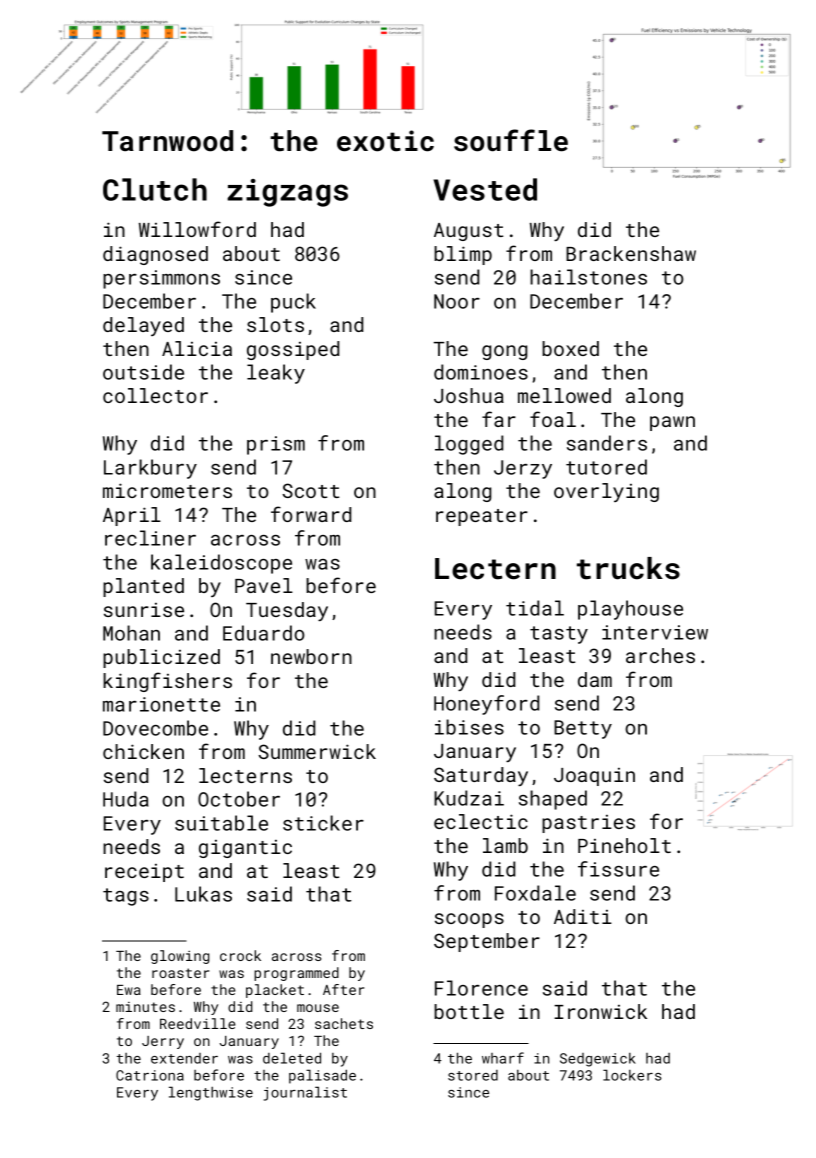 The image size is (816, 1158). I want to click on micrometers, so click(167, 490).
